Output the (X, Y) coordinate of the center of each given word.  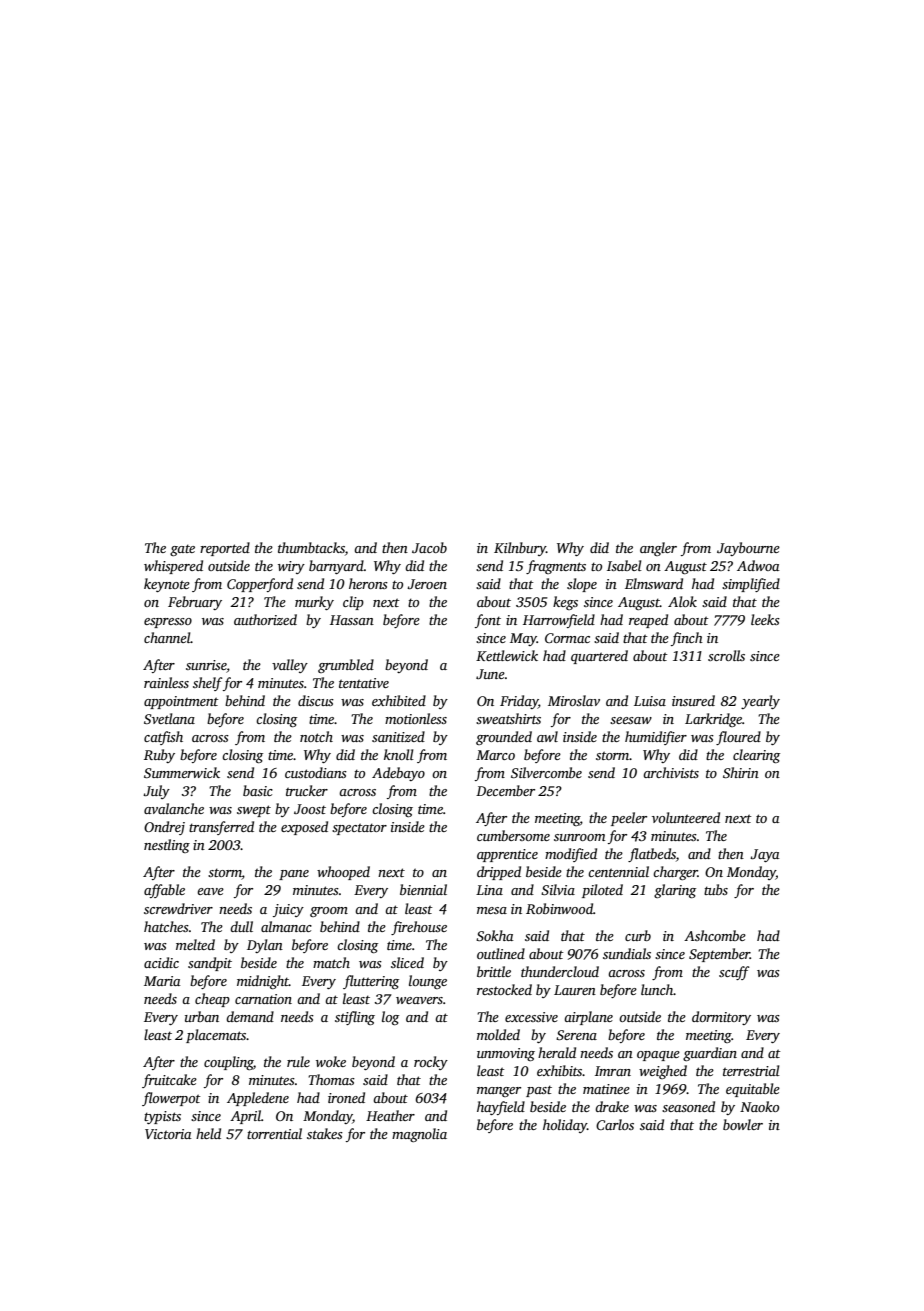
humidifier (656, 738)
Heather (390, 1115)
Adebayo (398, 774)
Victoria (168, 1134)
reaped (648, 621)
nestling (167, 846)
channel (167, 637)
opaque (658, 1056)
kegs (565, 603)
